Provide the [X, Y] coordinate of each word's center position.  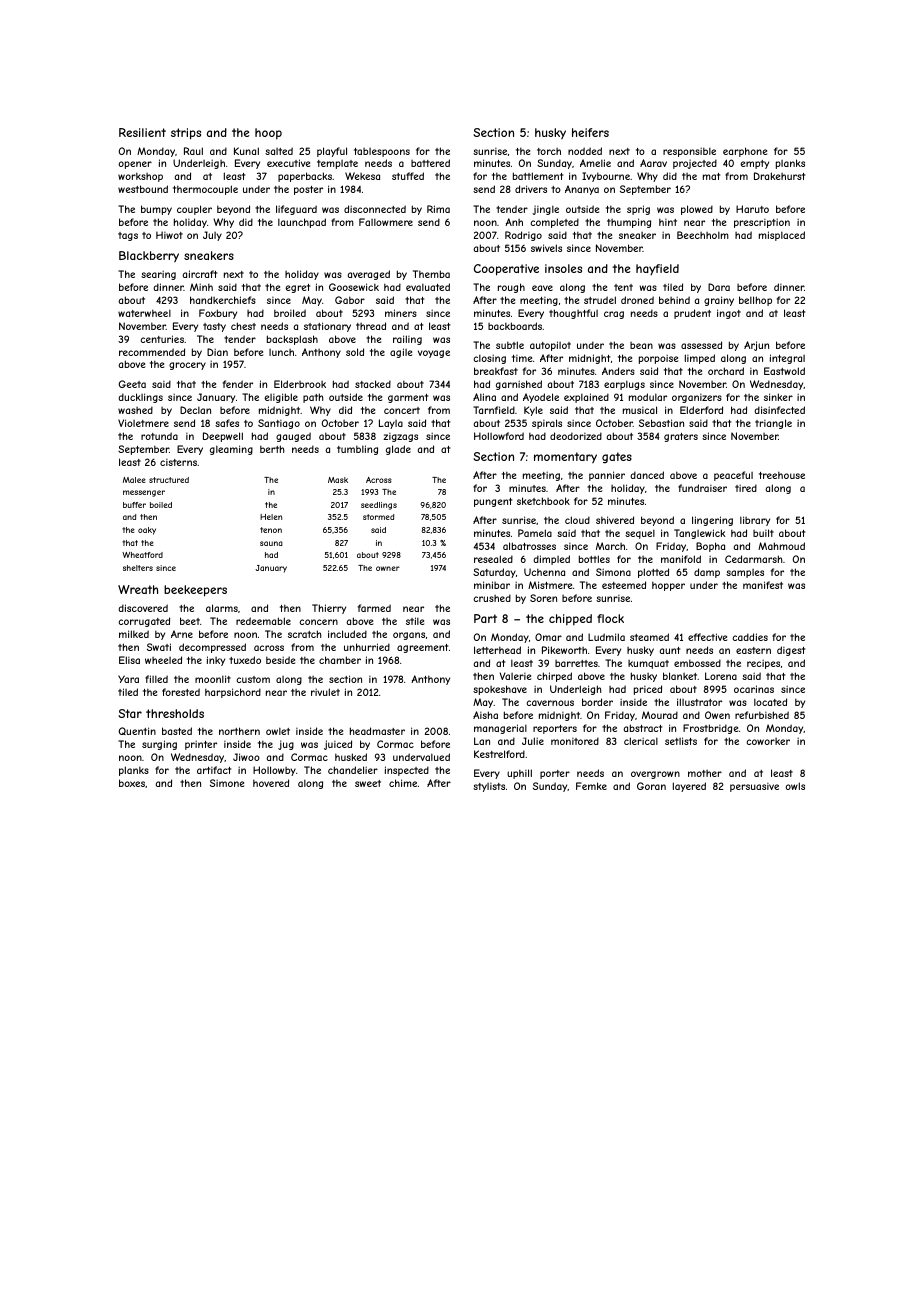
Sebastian [661, 423]
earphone [745, 152]
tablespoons [382, 152]
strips [186, 134]
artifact [214, 770]
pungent [493, 502]
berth [272, 449]
